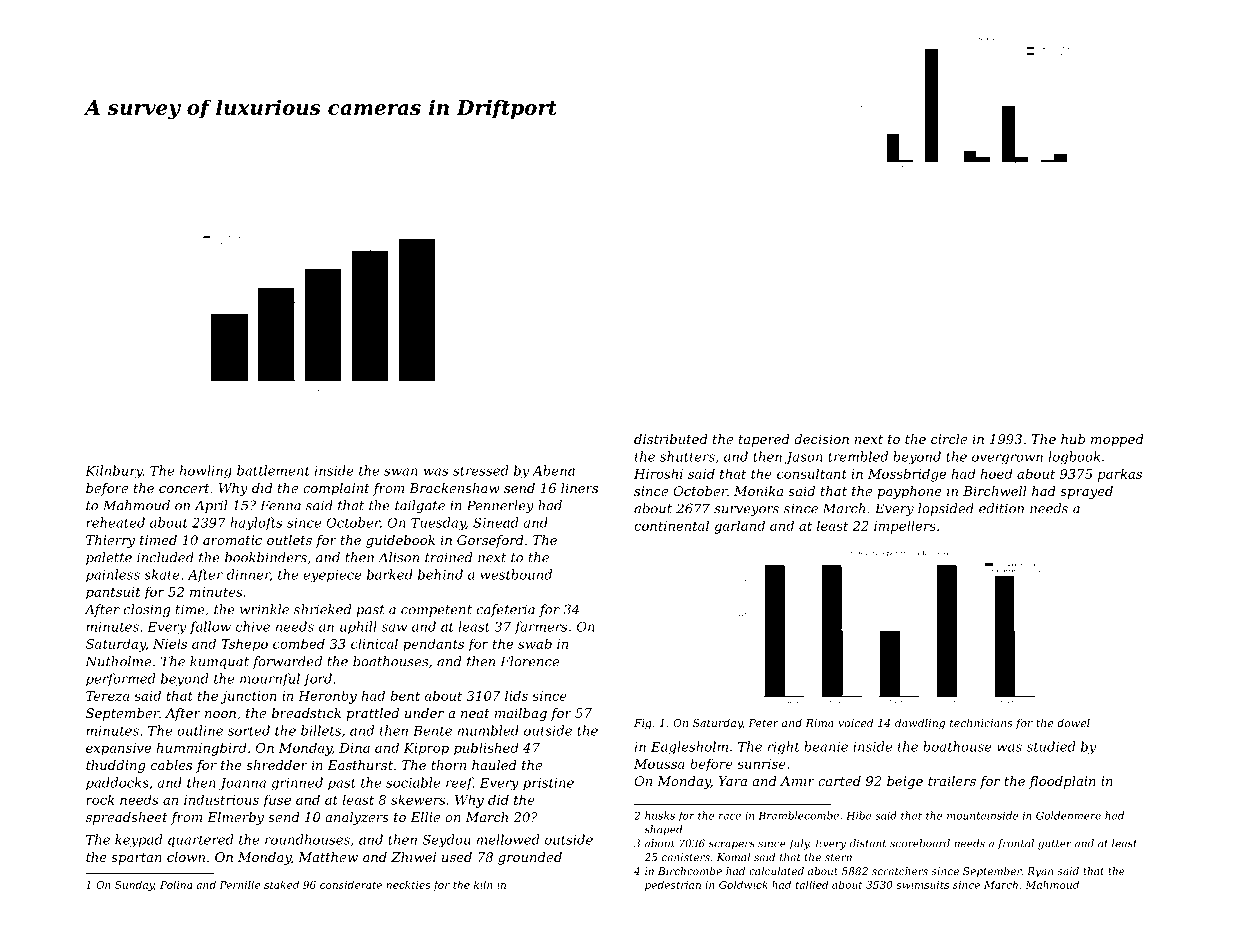 Image resolution: width=1233 pixels, height=952 pixels. Describe the element at coordinates (952, 781) in the screenshot. I see `trailers` at that location.
